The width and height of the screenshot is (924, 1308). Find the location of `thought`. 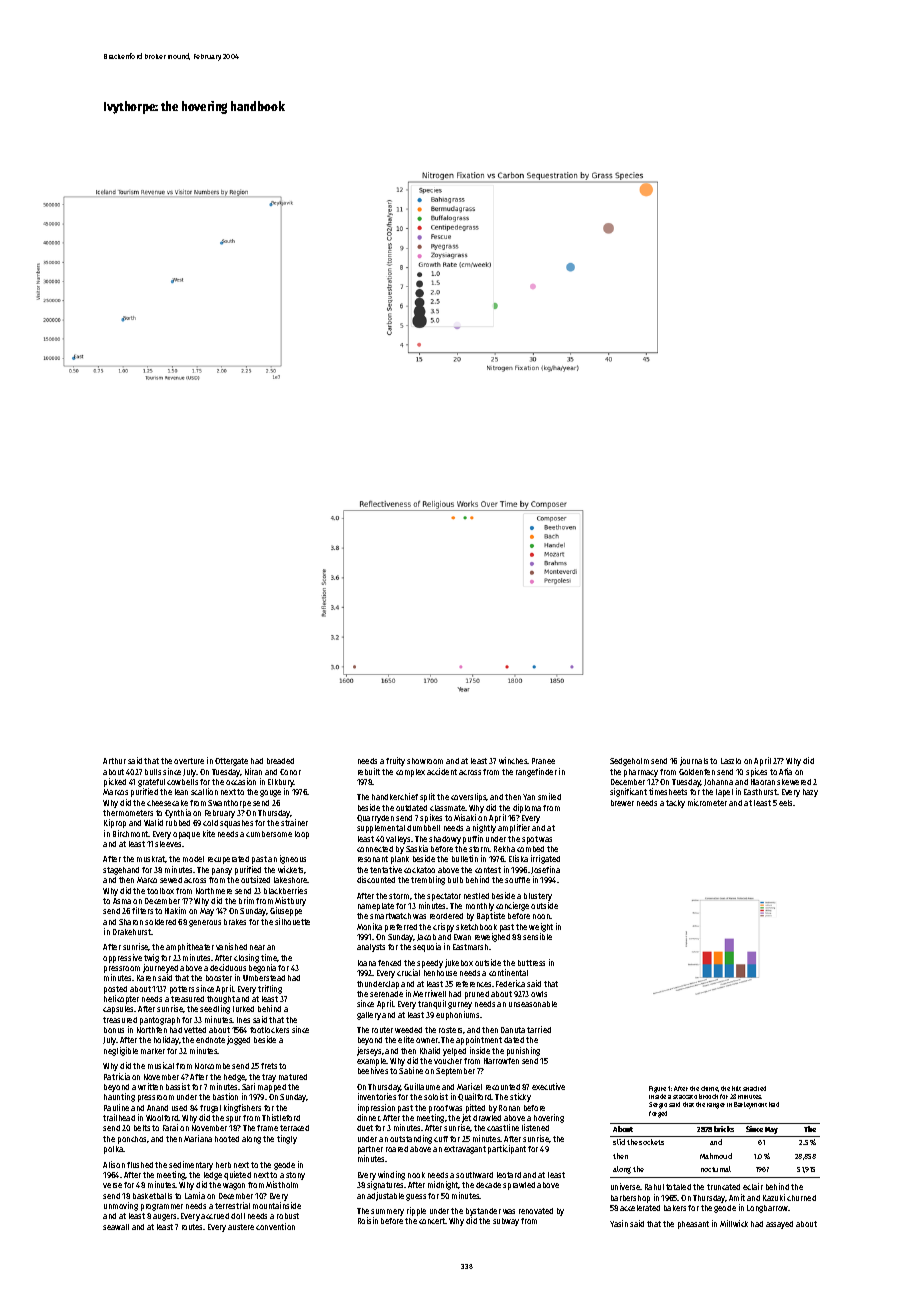

thought is located at coordinates (221, 1000).
